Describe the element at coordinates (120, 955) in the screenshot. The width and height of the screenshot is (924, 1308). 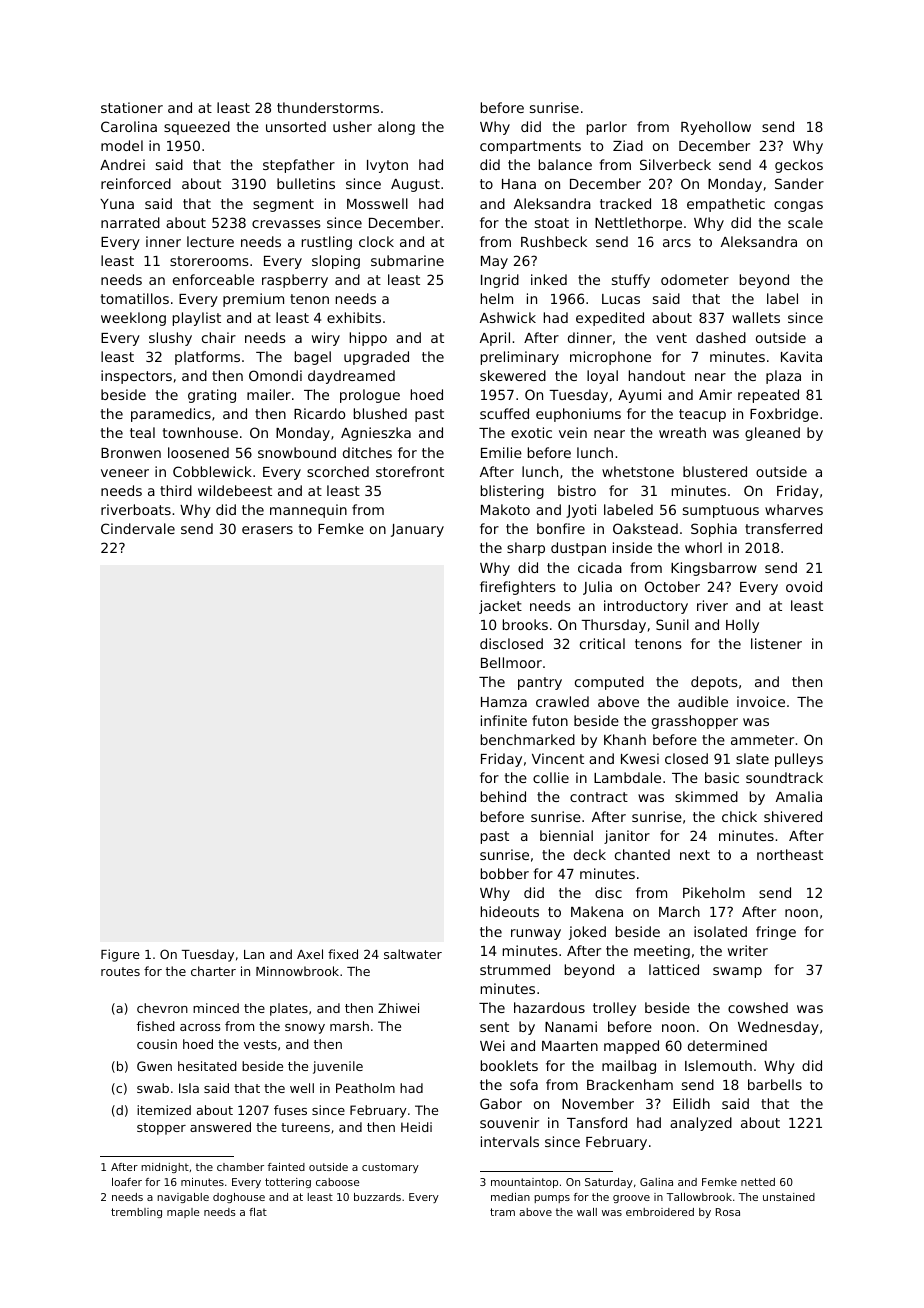
I see `Figure` at that location.
